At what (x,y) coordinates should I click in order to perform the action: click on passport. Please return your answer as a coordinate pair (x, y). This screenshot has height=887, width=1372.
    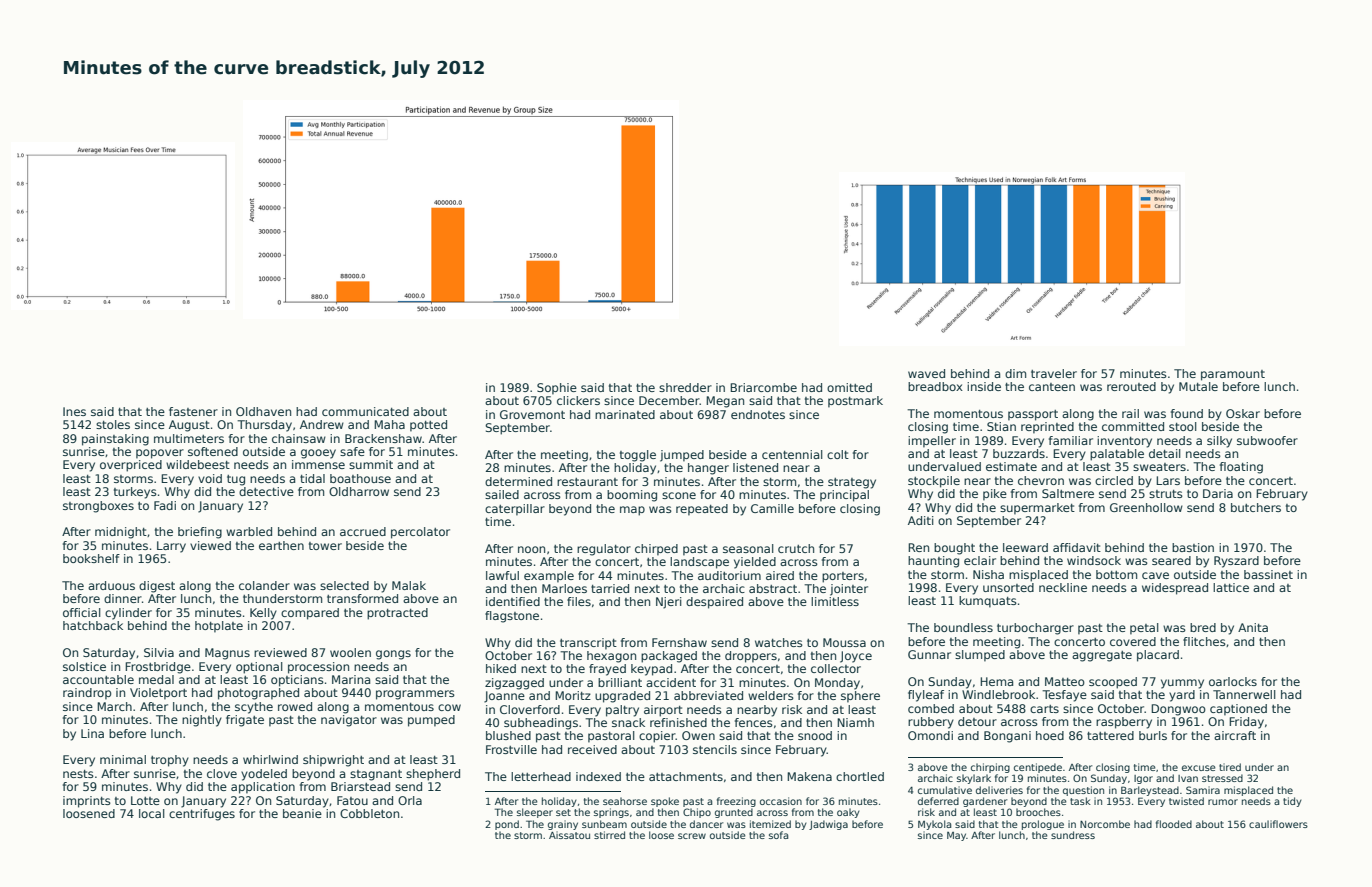
    Looking at the image, I should click on (1033, 415).
